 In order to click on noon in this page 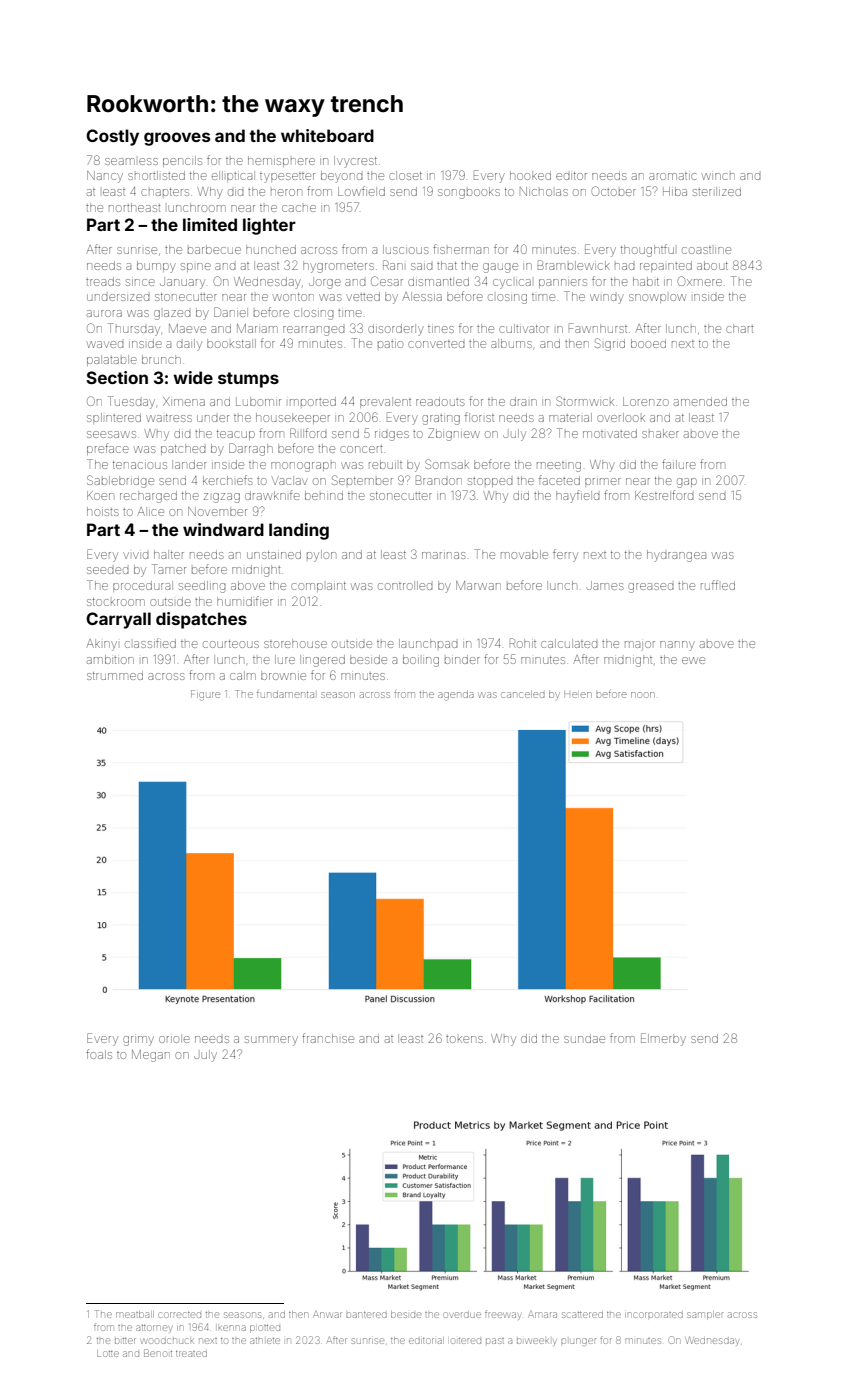, I will do `click(643, 695)`.
